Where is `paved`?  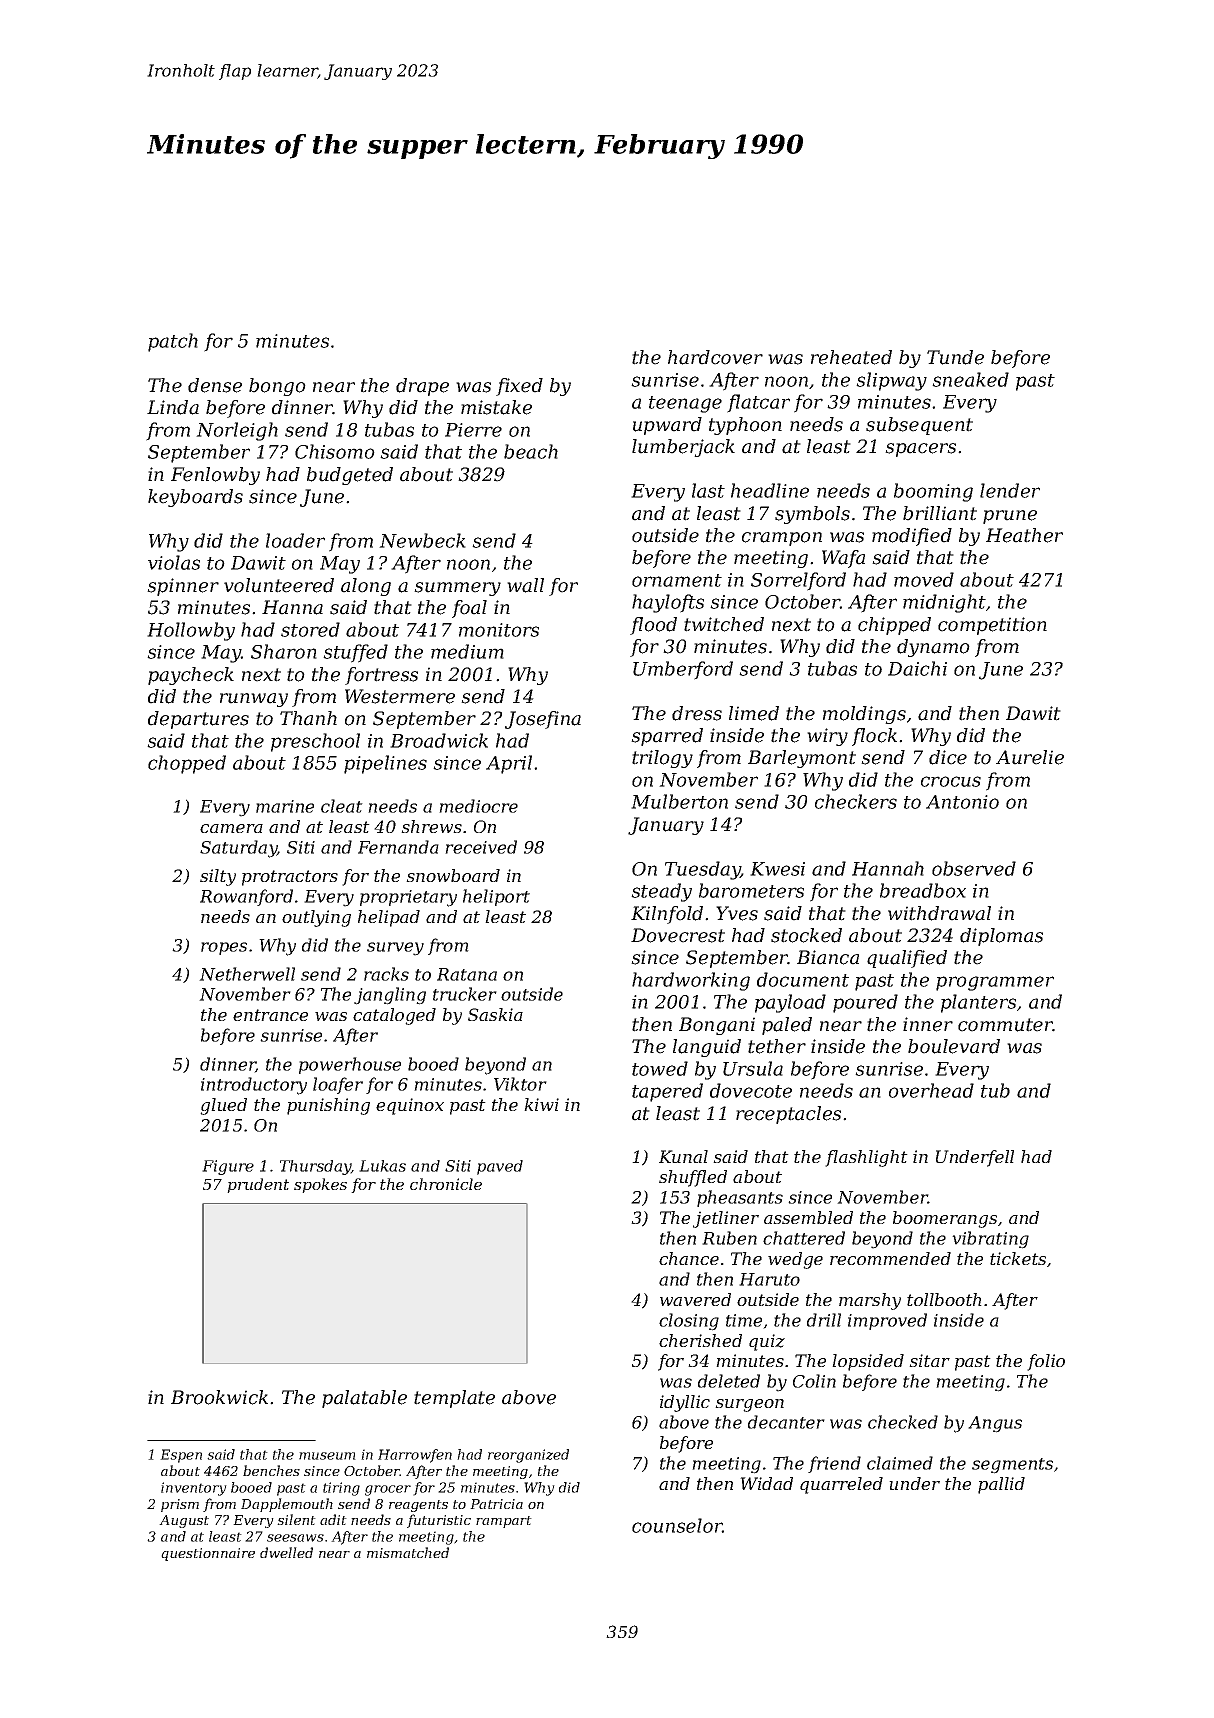
paved is located at coordinates (500, 1167).
